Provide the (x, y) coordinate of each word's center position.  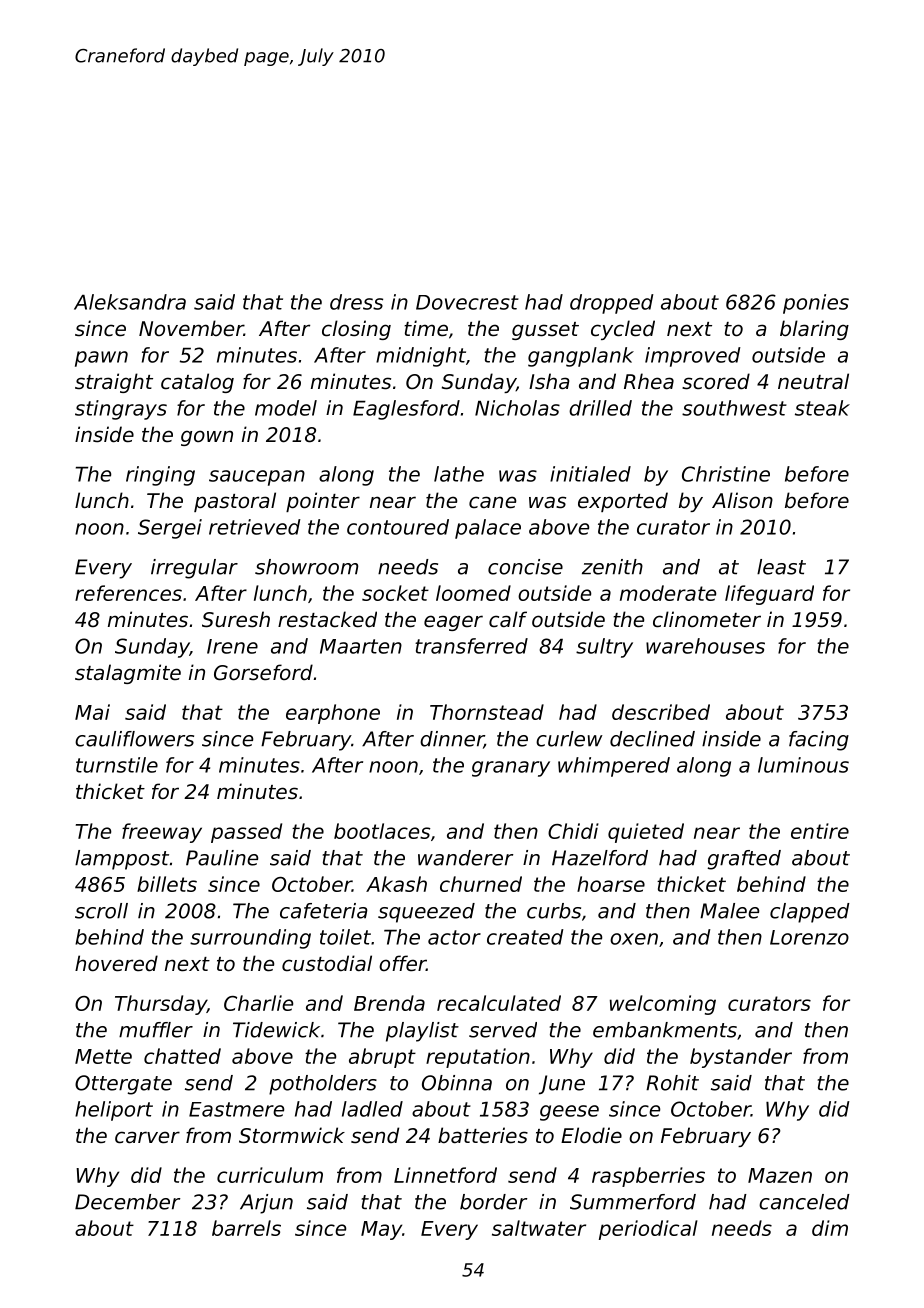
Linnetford (445, 1175)
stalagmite (128, 674)
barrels (246, 1228)
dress (356, 302)
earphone (333, 714)
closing (356, 330)
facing (819, 741)
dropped (612, 304)
